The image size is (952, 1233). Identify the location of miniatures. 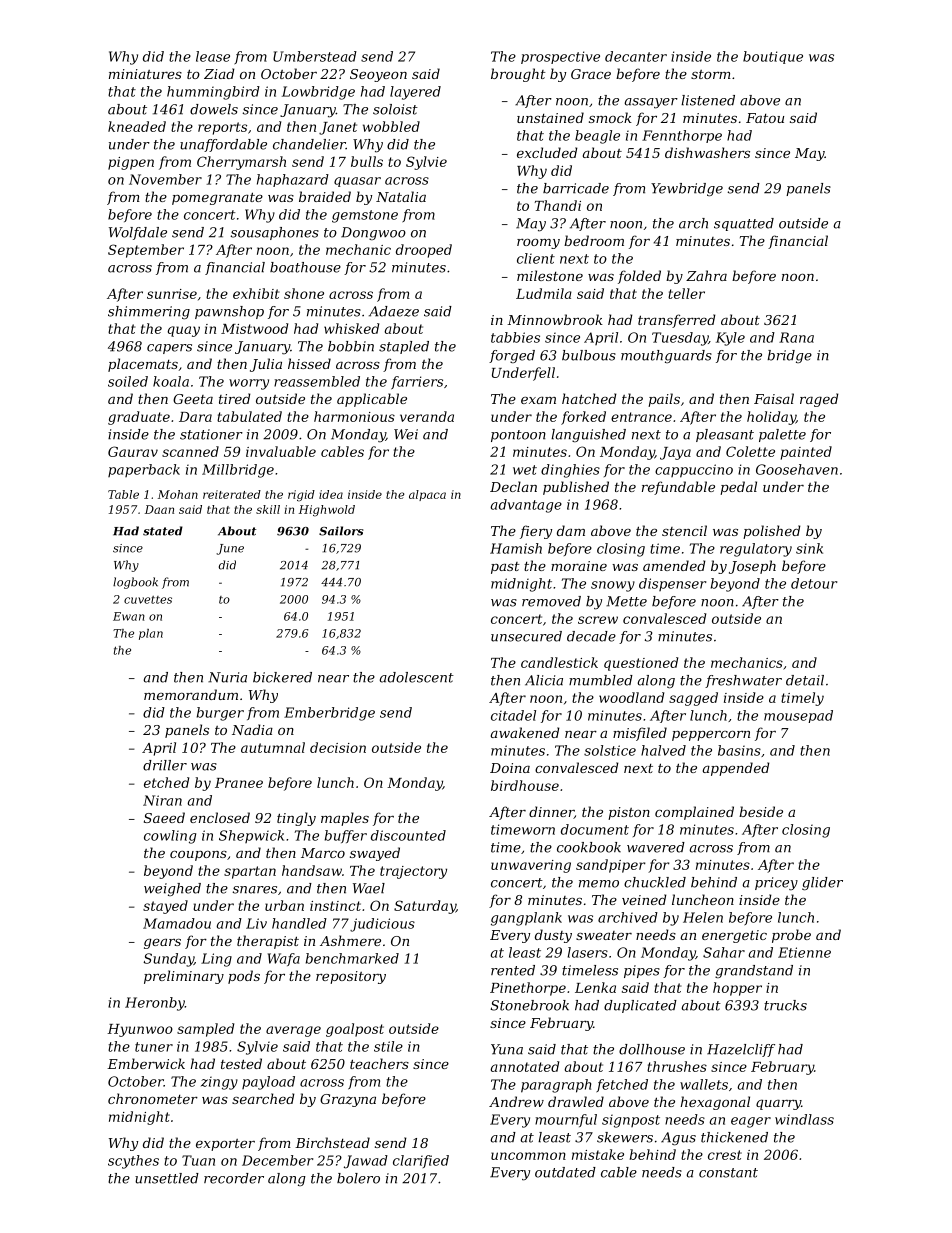
(145, 74).
